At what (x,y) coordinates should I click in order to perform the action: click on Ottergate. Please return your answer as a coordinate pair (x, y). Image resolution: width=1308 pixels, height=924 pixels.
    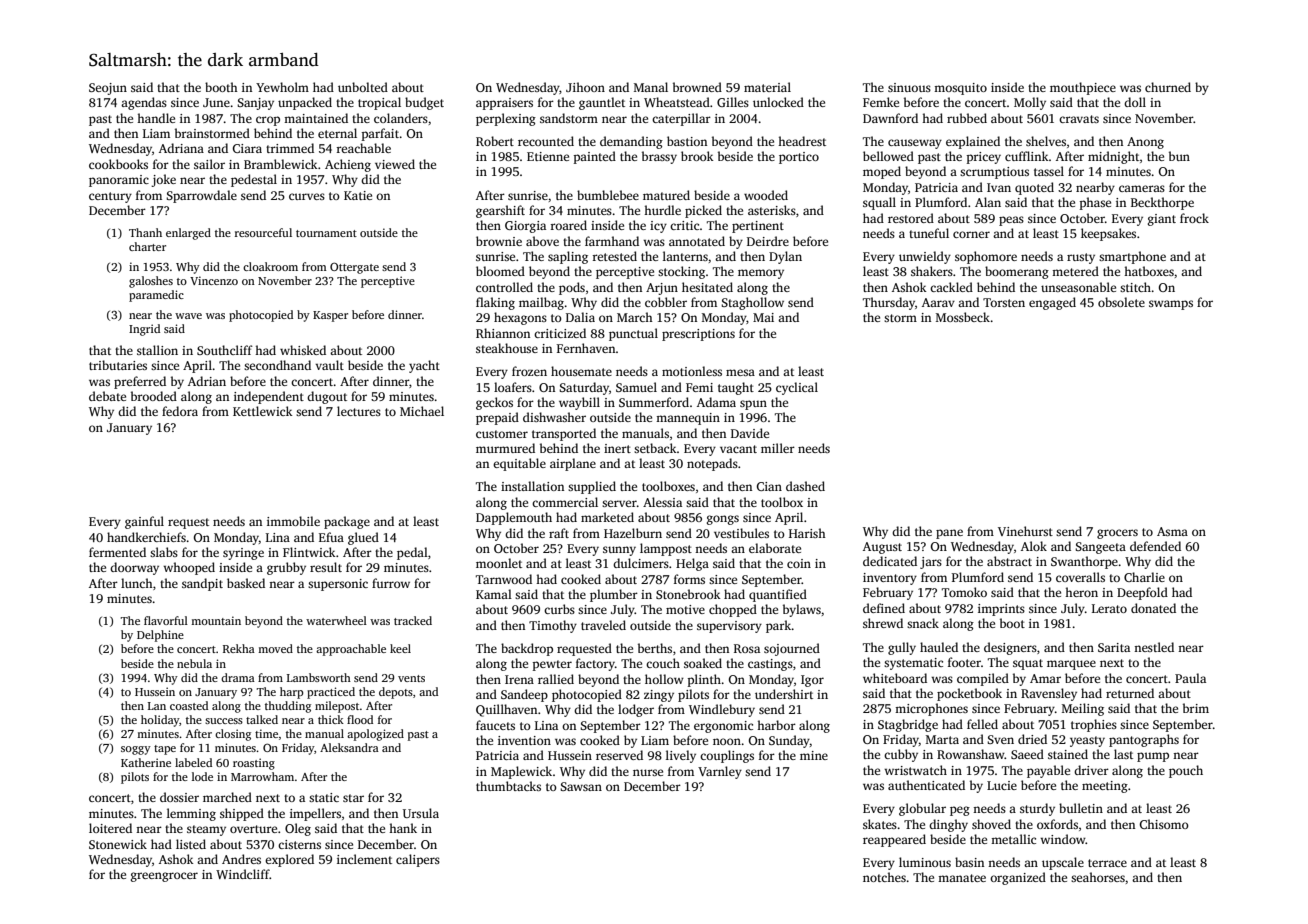
    Looking at the image, I should click on (354, 268).
